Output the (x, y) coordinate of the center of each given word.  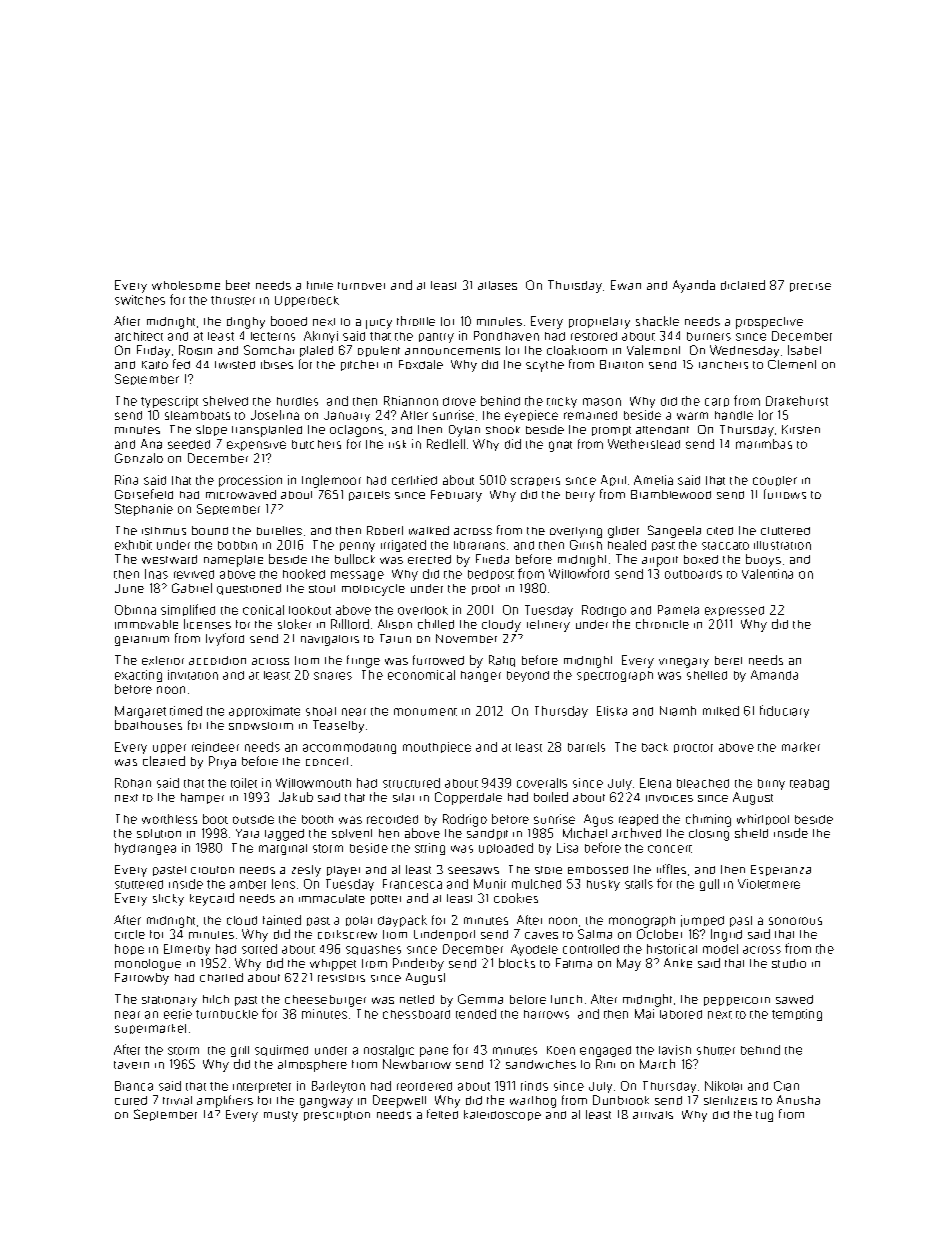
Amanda (774, 675)
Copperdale (468, 798)
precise (810, 287)
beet (238, 285)
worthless (169, 819)
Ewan (626, 285)
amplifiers (225, 1101)
